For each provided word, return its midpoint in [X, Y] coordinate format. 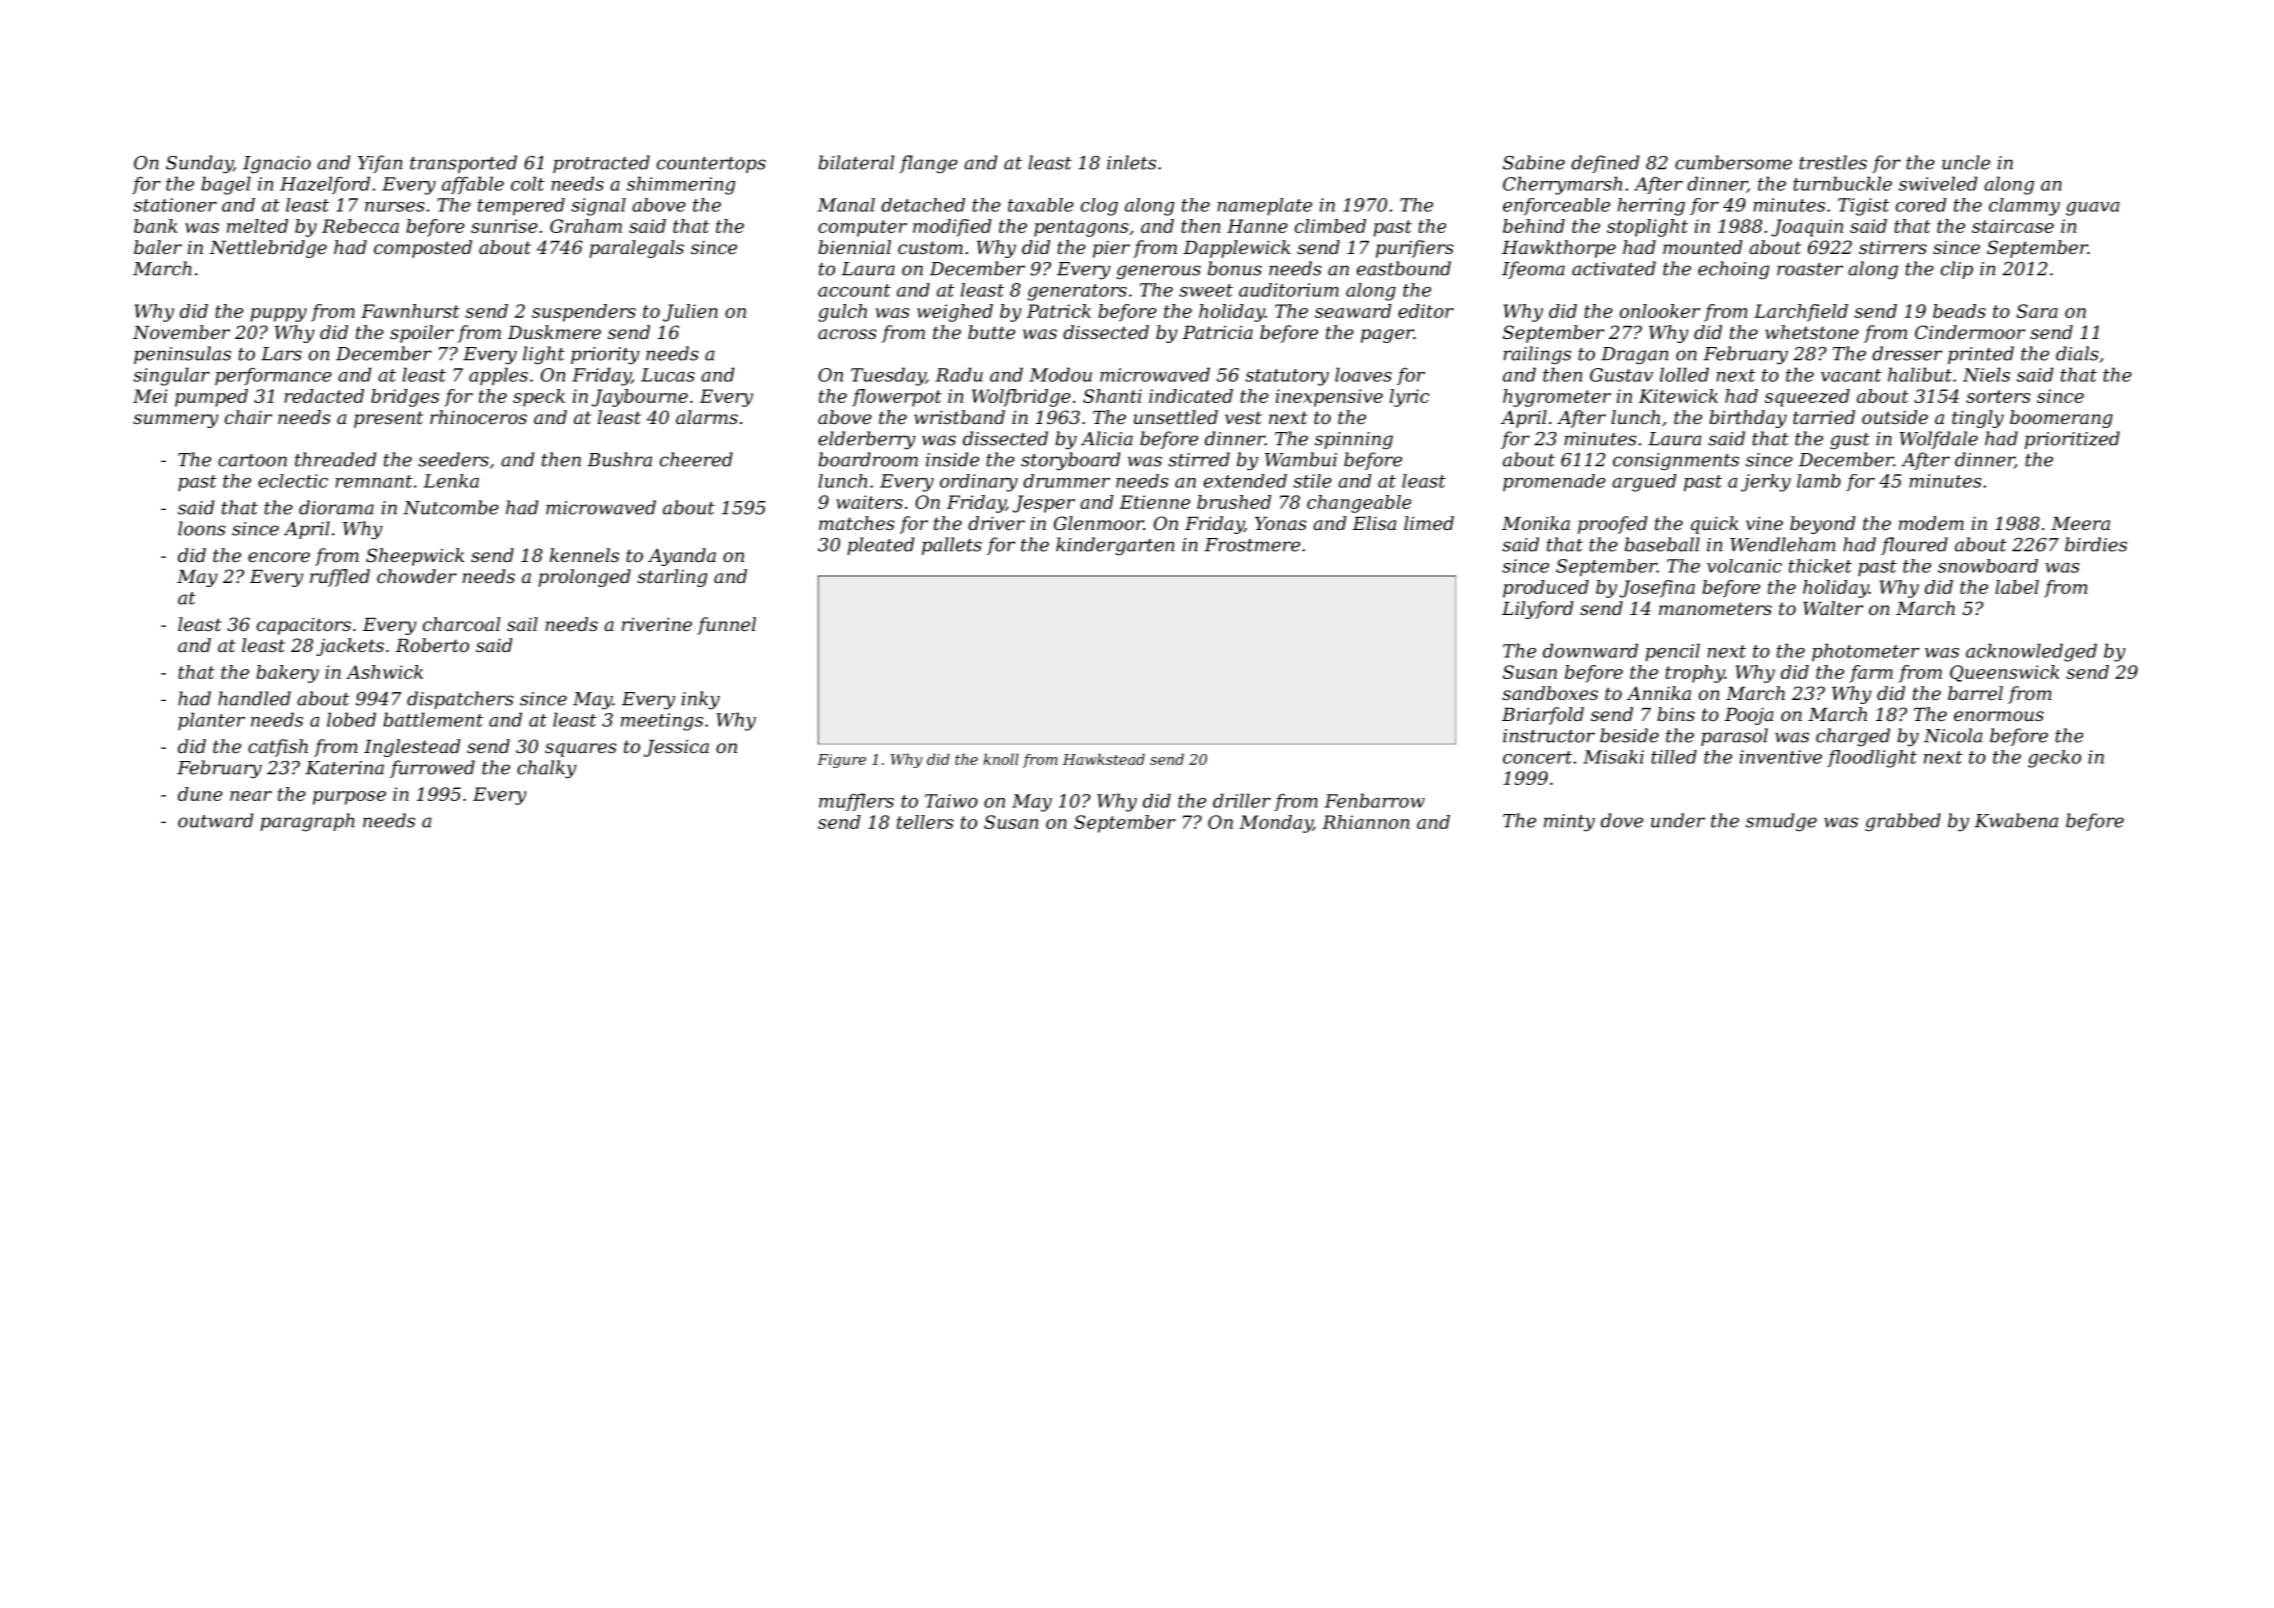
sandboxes [1550, 693]
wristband [959, 417]
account [854, 290]
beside [1629, 735]
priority [605, 356]
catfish [278, 748]
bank [156, 226]
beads [1959, 311]
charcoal [461, 624]
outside [1895, 417]
